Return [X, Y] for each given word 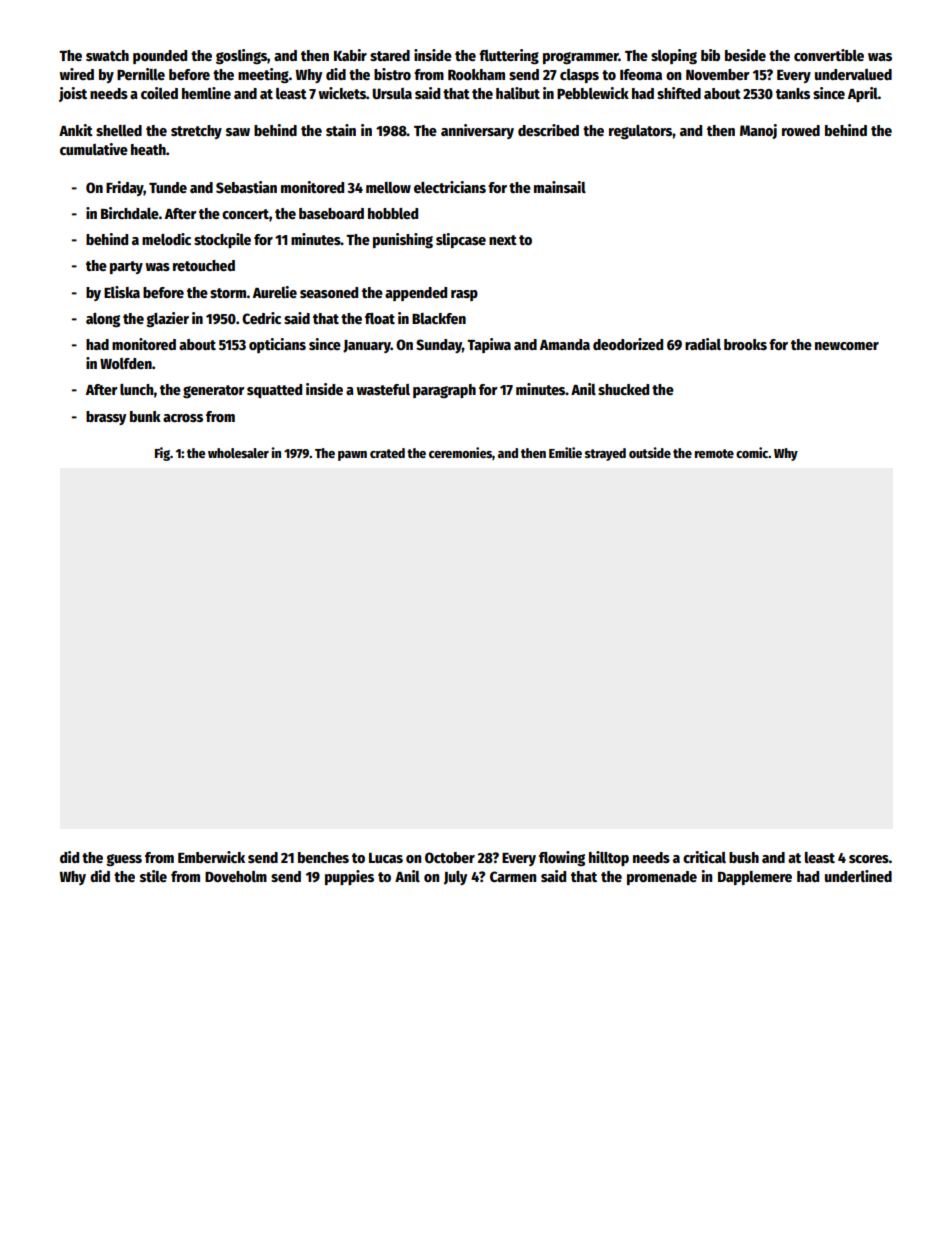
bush [744, 857]
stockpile [222, 240]
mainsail [560, 187]
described [548, 130]
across [183, 418]
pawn [352, 456]
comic [752, 452]
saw [238, 132]
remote [714, 453]
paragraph [444, 391]
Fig [162, 454]
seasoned [329, 292]
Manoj [758, 131]
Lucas [386, 858]
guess [124, 860]
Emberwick [211, 857]
